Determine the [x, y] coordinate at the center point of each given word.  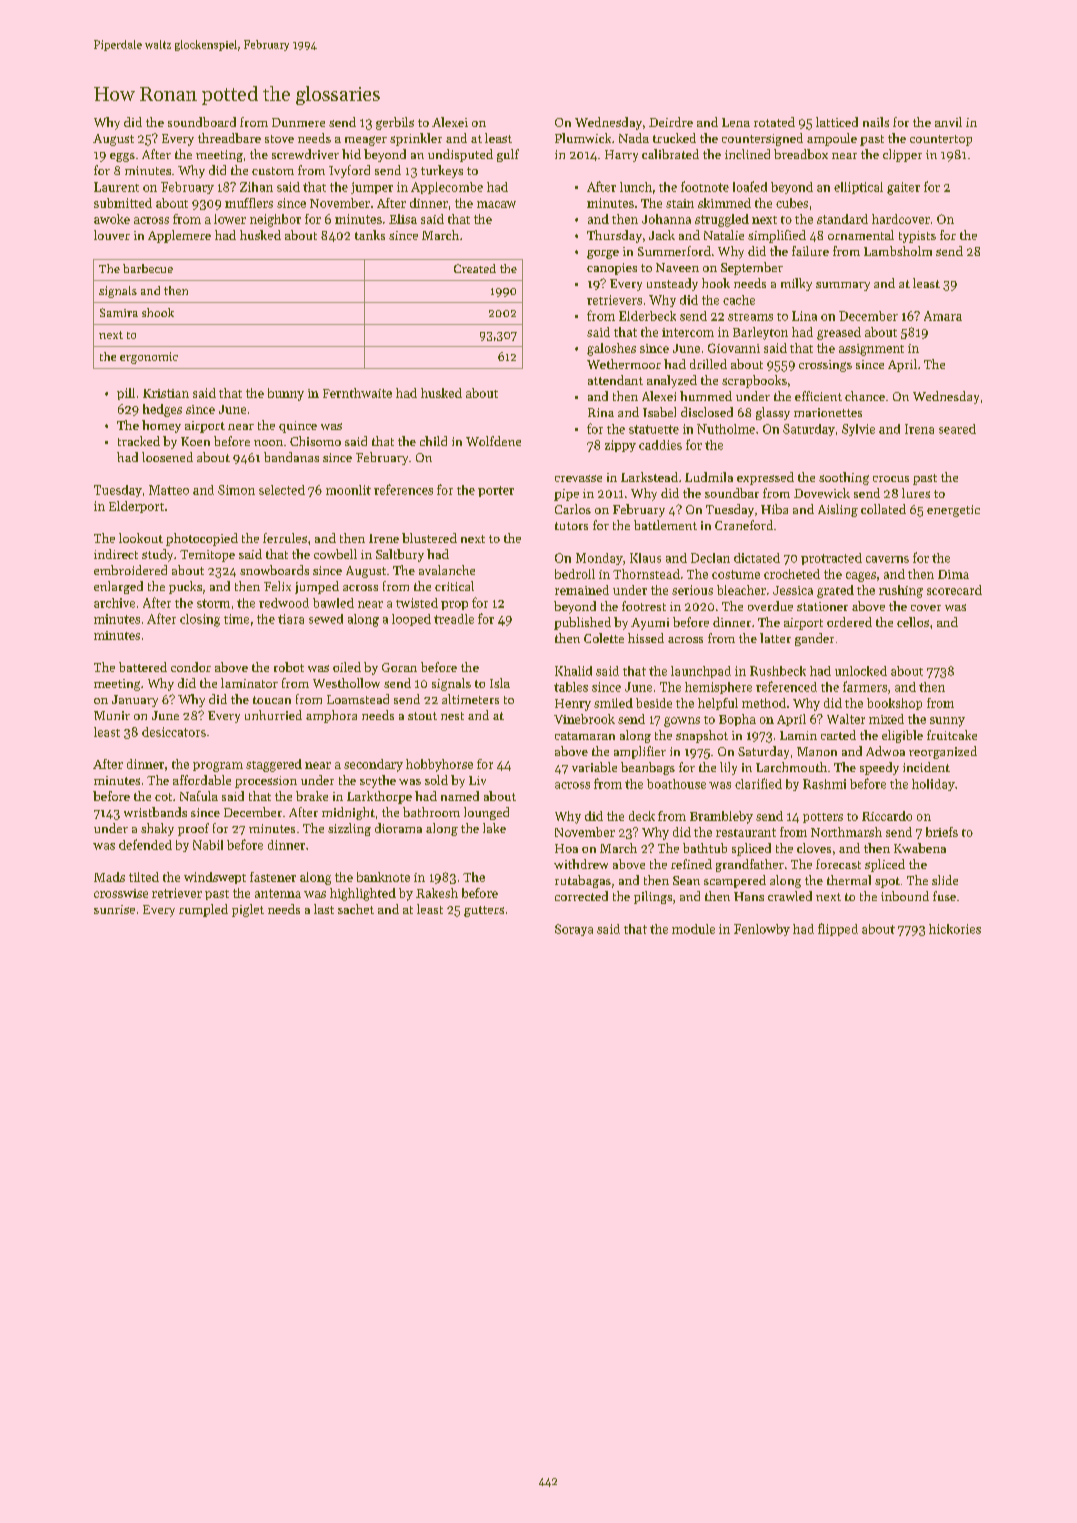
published [582, 623]
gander [814, 639]
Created [475, 268]
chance [865, 396]
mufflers [249, 203]
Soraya [574, 930]
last [324, 909]
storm [213, 603]
